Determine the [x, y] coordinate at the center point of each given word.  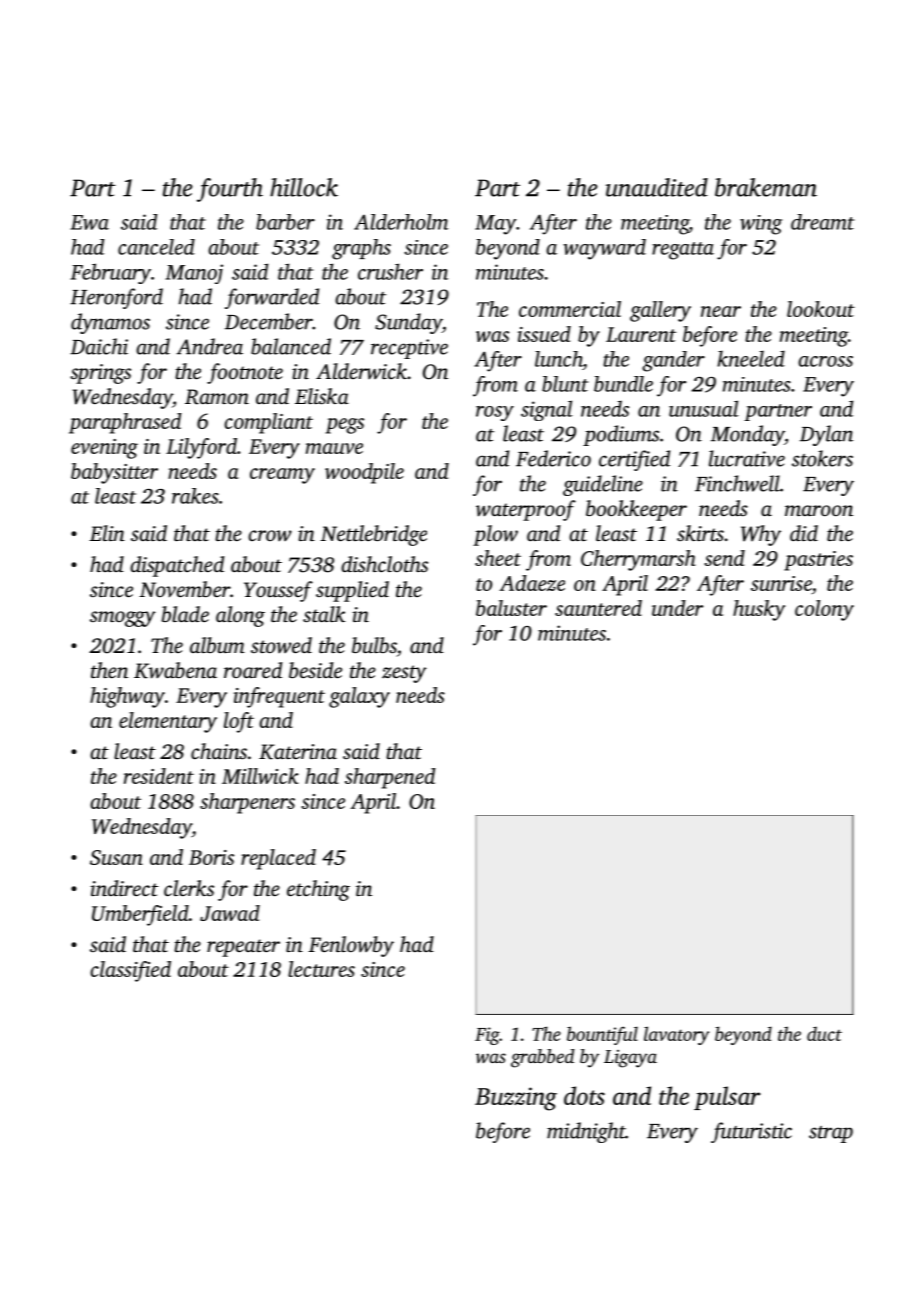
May [495, 225]
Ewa [89, 222]
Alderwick [361, 371]
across [825, 361]
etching [318, 890]
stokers [822, 458]
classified [130, 971]
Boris [211, 857]
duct [824, 1033]
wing [761, 225]
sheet [498, 558]
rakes [195, 496]
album [217, 645]
